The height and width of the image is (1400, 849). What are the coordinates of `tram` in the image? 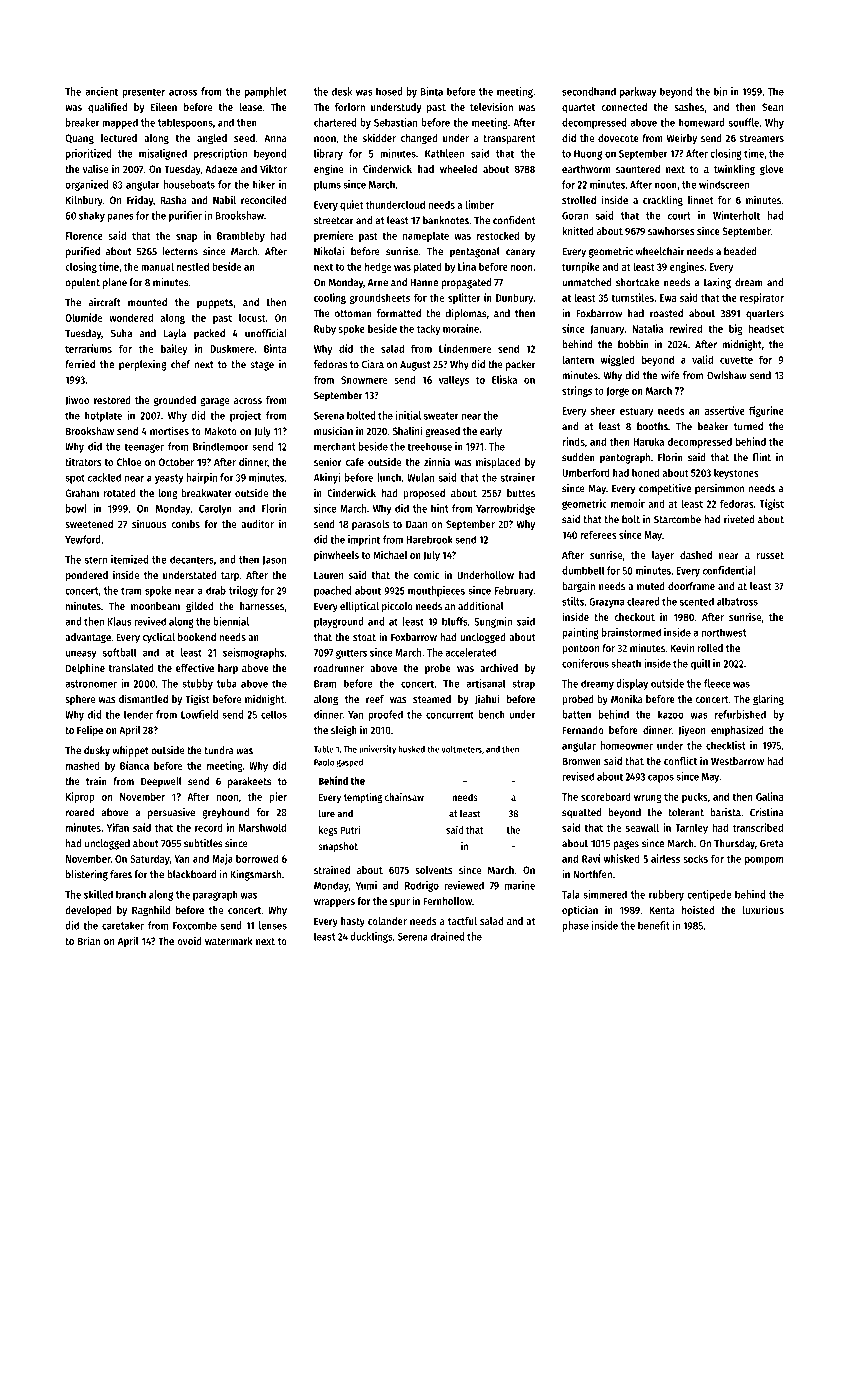 It's located at (131, 591).
